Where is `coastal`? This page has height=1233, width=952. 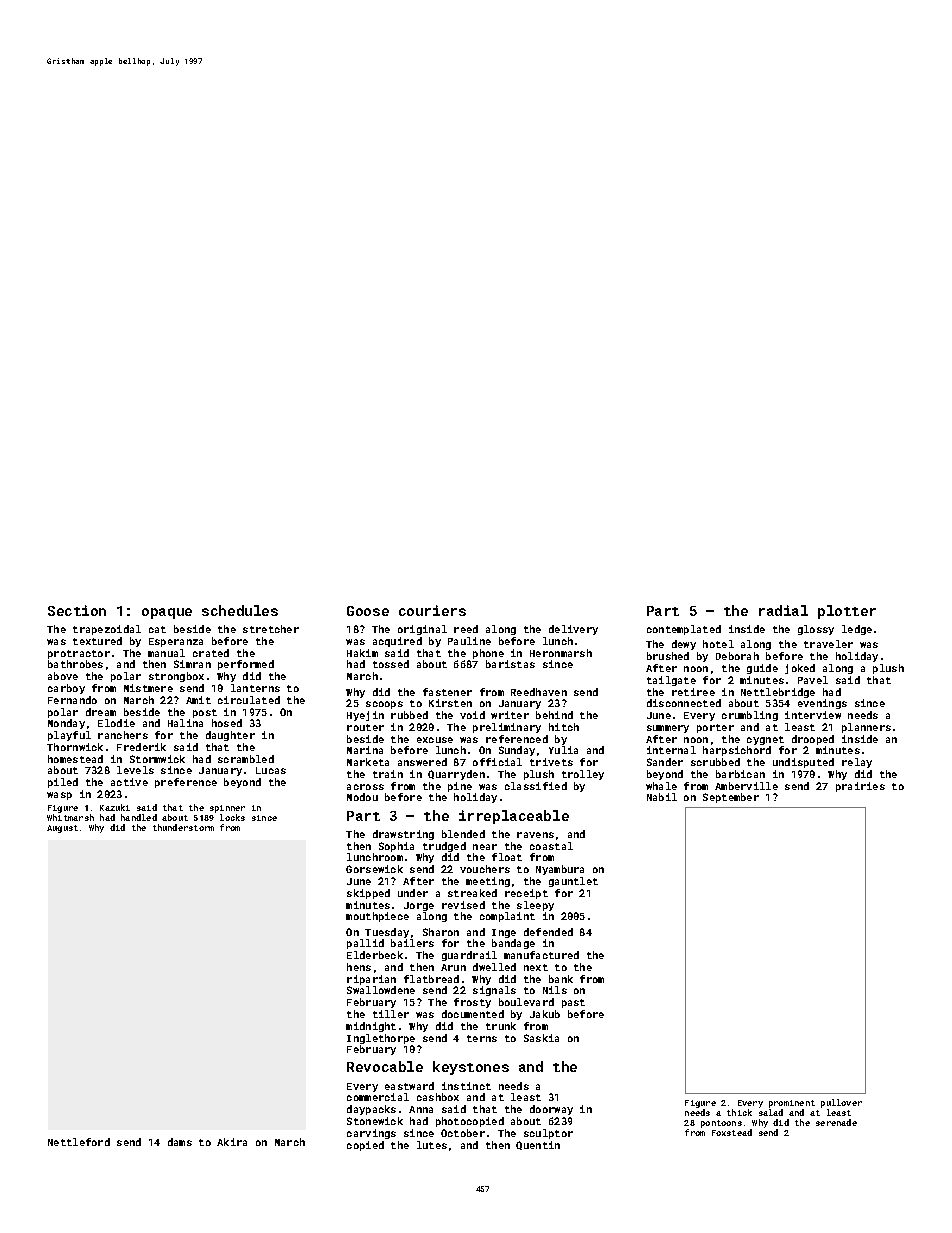
coastal is located at coordinates (551, 846).
